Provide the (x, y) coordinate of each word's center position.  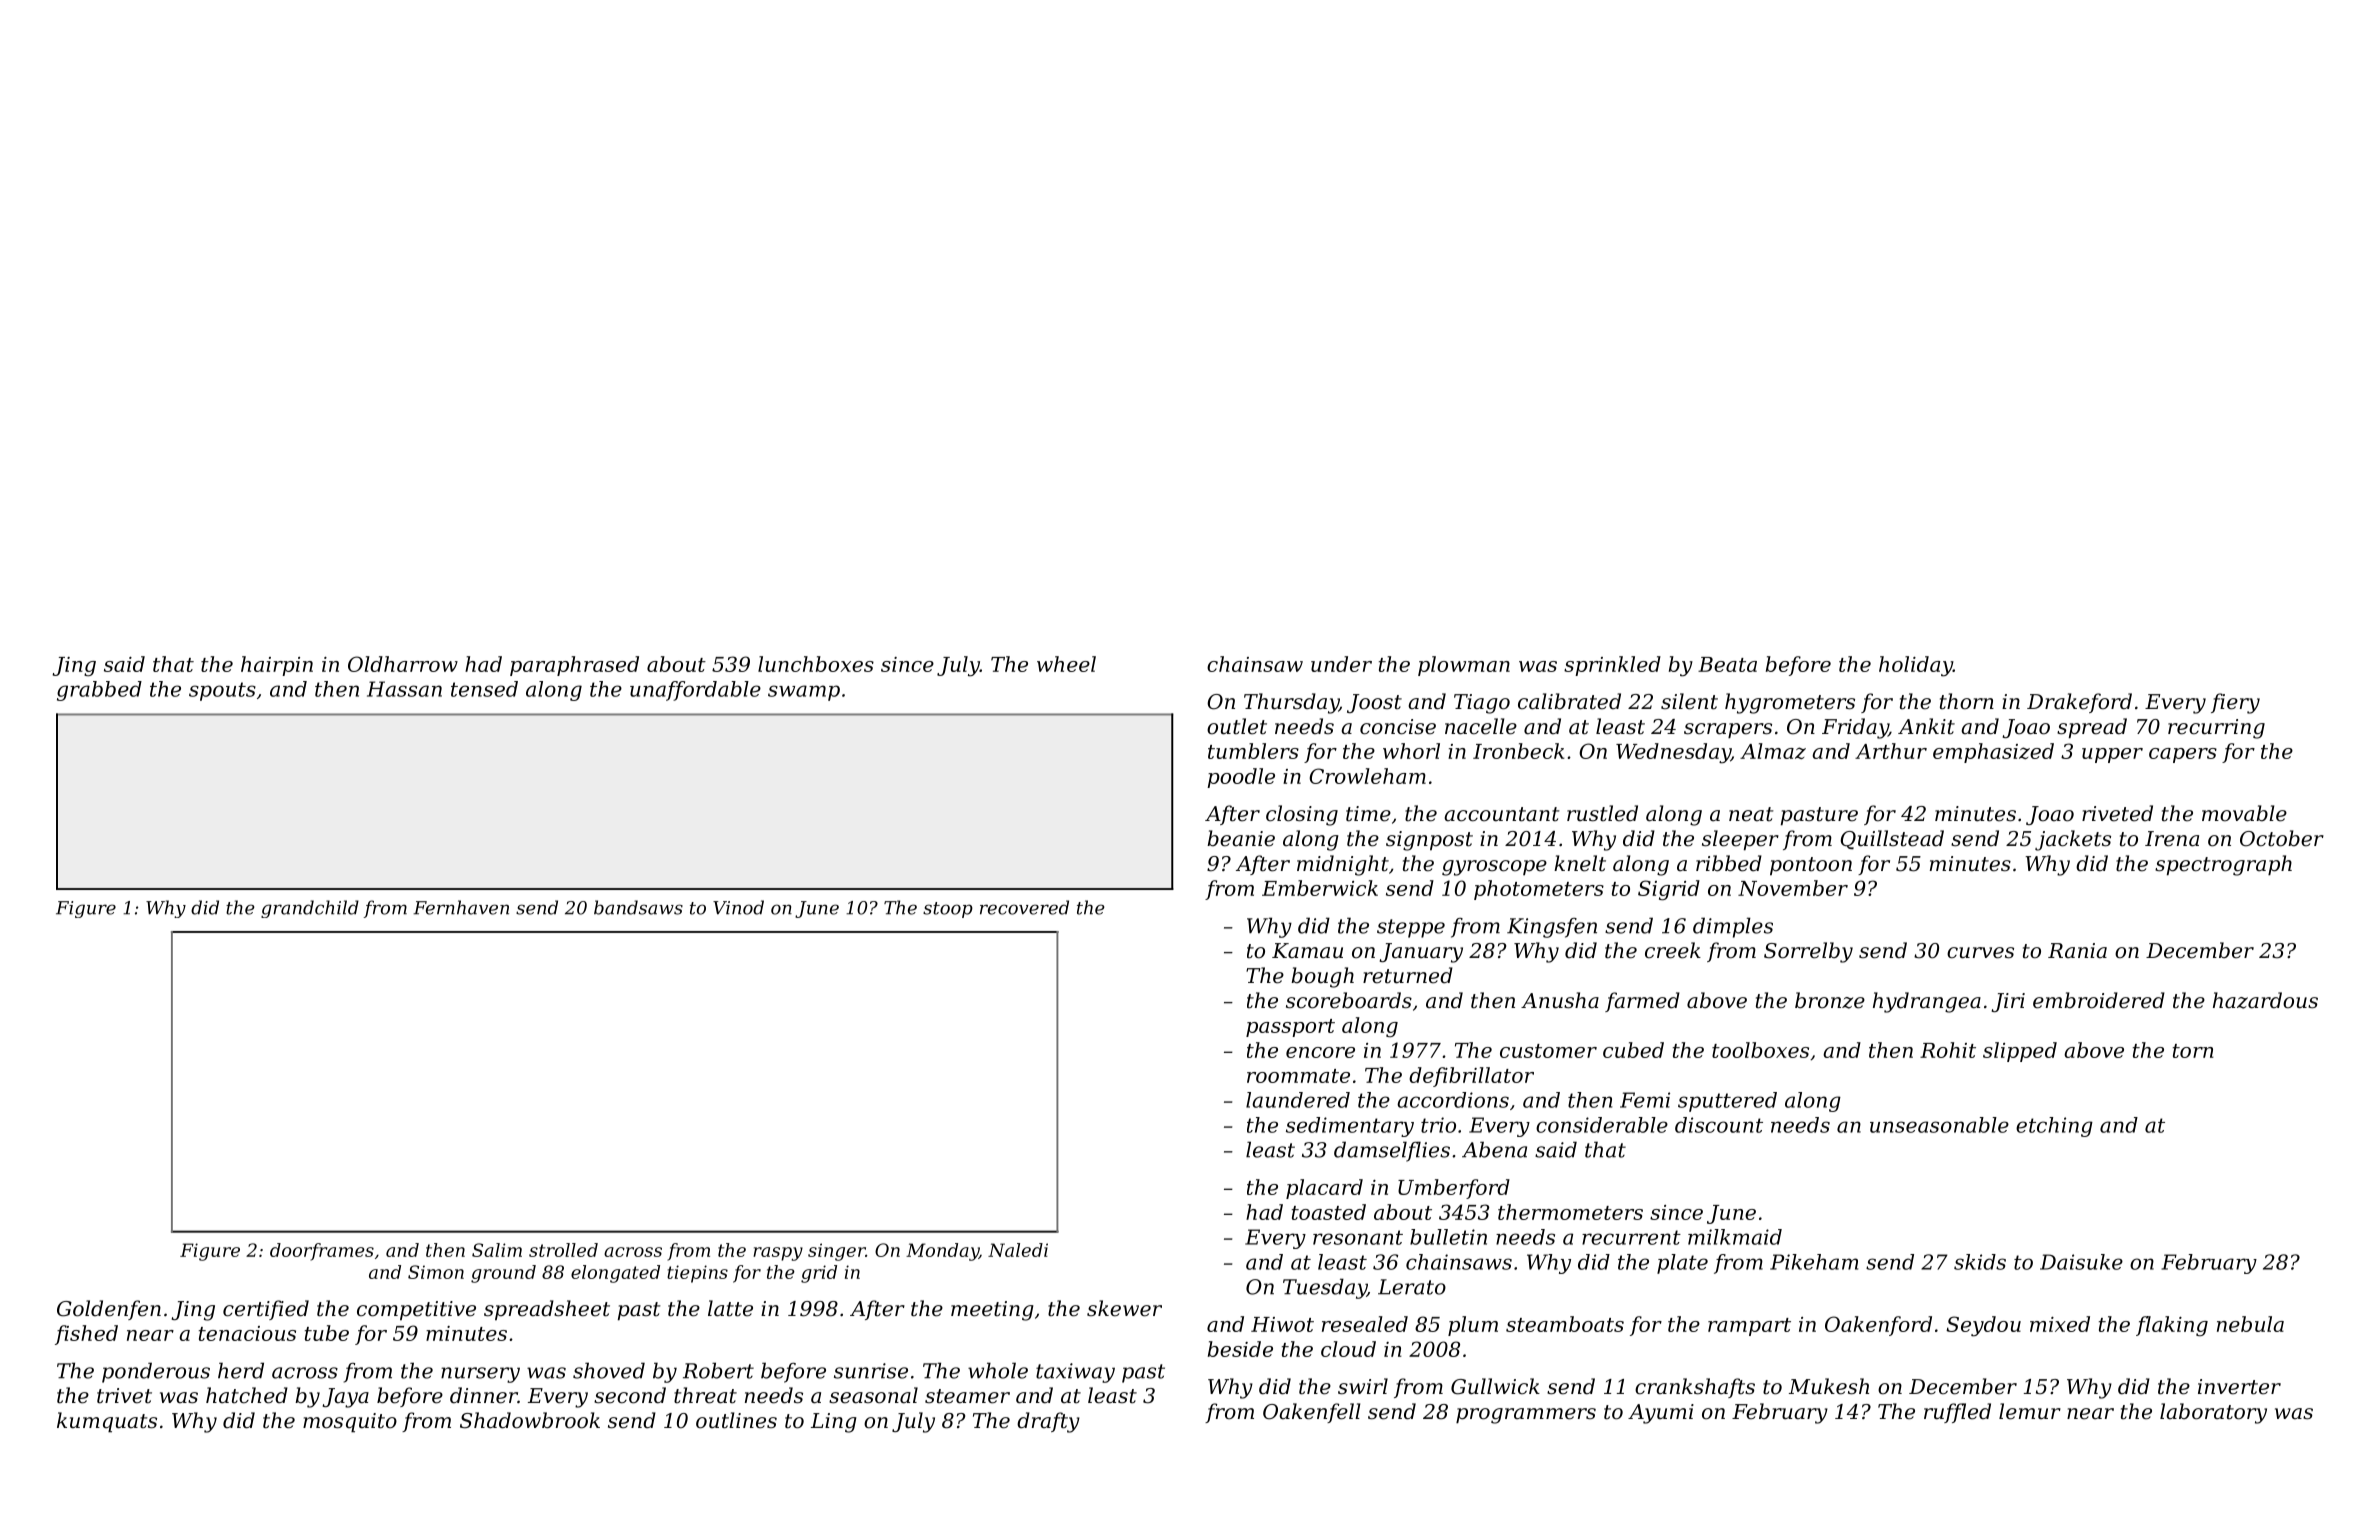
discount (1719, 1125)
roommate (1298, 1076)
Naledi (1018, 1250)
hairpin (277, 666)
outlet (1237, 726)
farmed (1642, 1002)
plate (1682, 1264)
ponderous (156, 1372)
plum (1473, 1326)
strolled (563, 1250)
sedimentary (1350, 1127)
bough (1322, 977)
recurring (2216, 729)
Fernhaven (461, 907)
